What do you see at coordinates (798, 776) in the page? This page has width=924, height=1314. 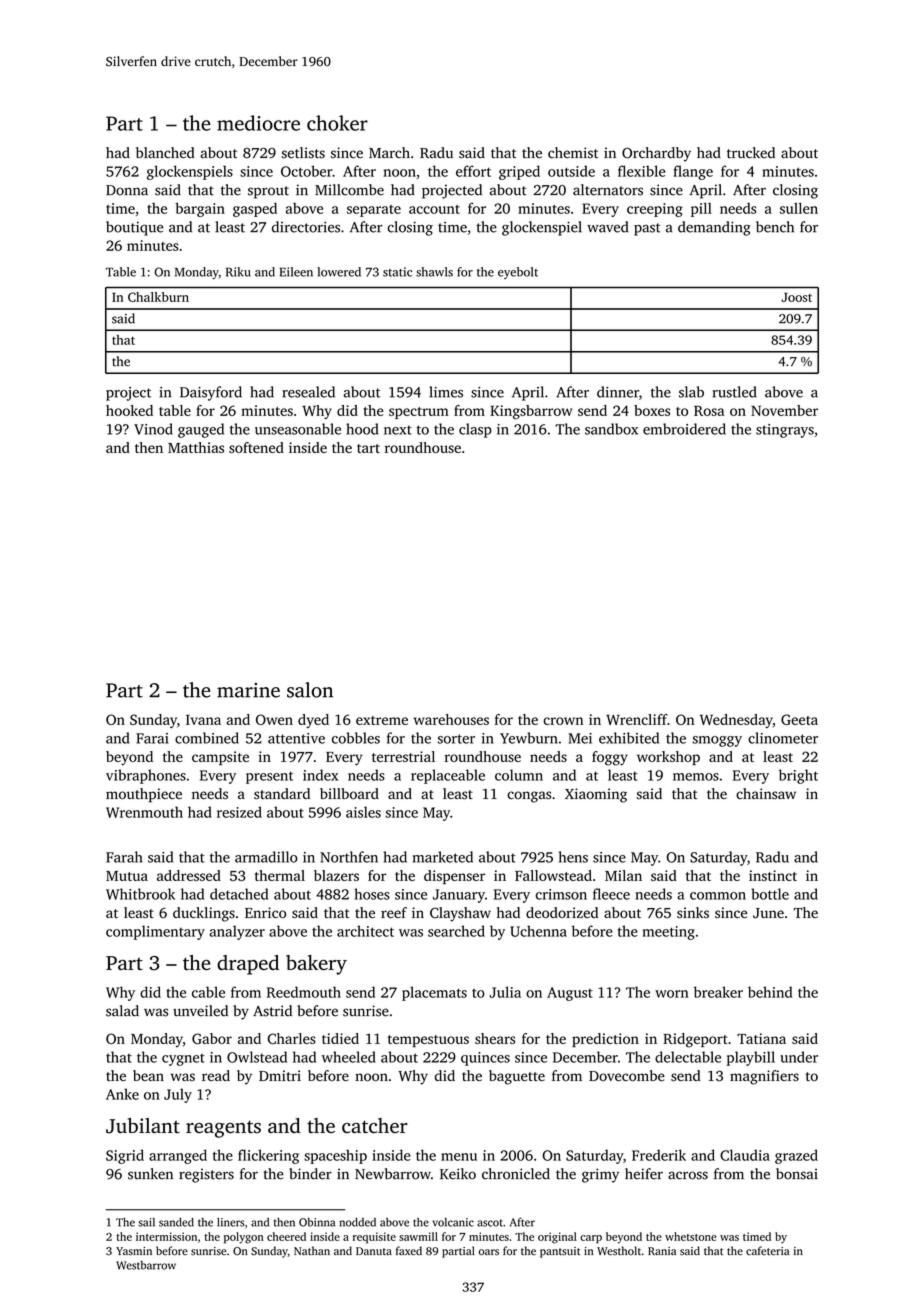 I see `bright` at bounding box center [798, 776].
